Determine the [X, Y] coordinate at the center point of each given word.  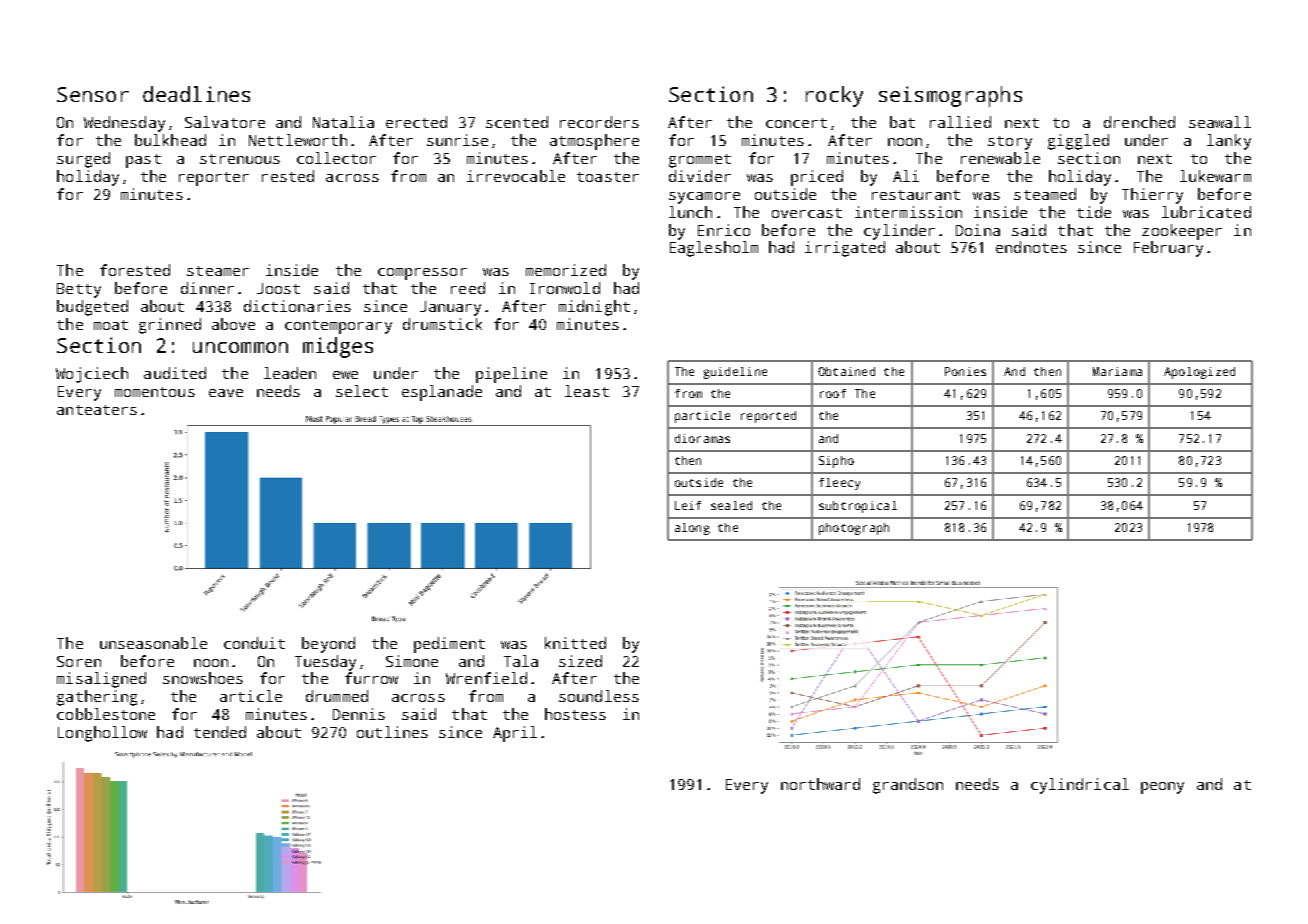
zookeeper [1182, 232]
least [587, 391]
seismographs [950, 96]
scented [517, 122]
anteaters [97, 410]
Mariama [1117, 371]
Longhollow [102, 734]
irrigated [845, 249]
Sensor [93, 94]
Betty [79, 290]
